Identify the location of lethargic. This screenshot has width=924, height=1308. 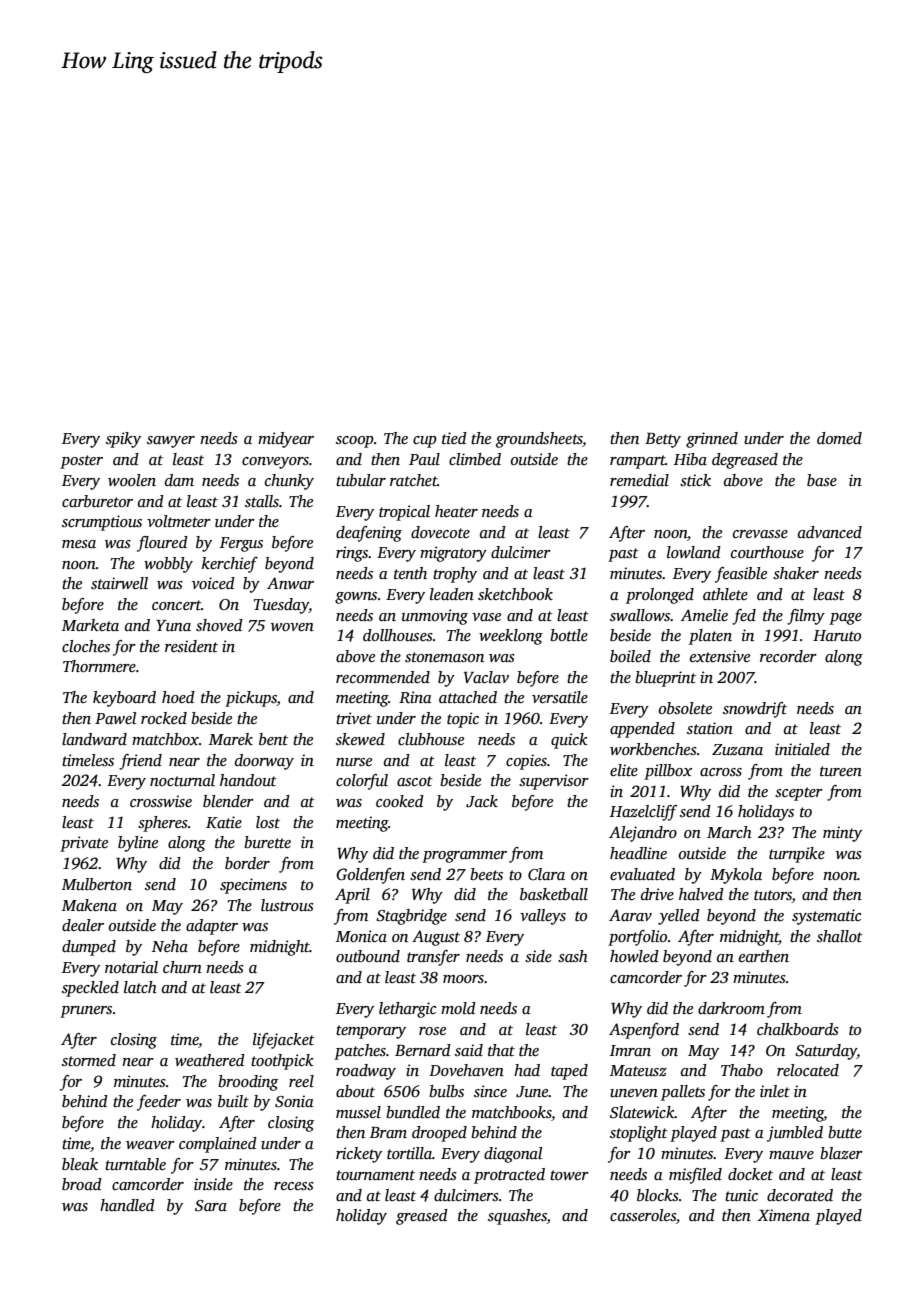
(407, 1010).
